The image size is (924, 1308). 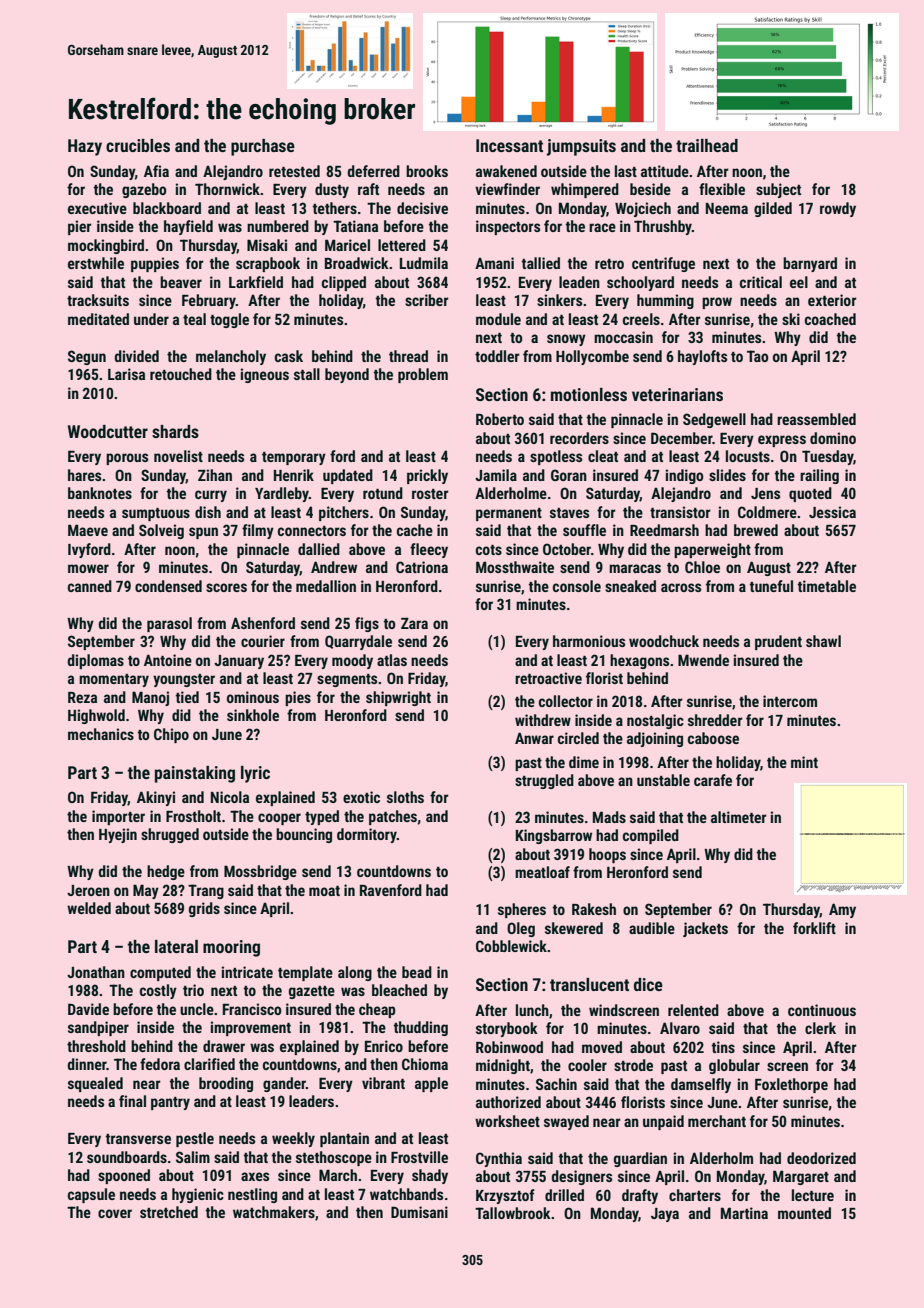 What do you see at coordinates (82, 697) in the screenshot?
I see `Reza` at bounding box center [82, 697].
